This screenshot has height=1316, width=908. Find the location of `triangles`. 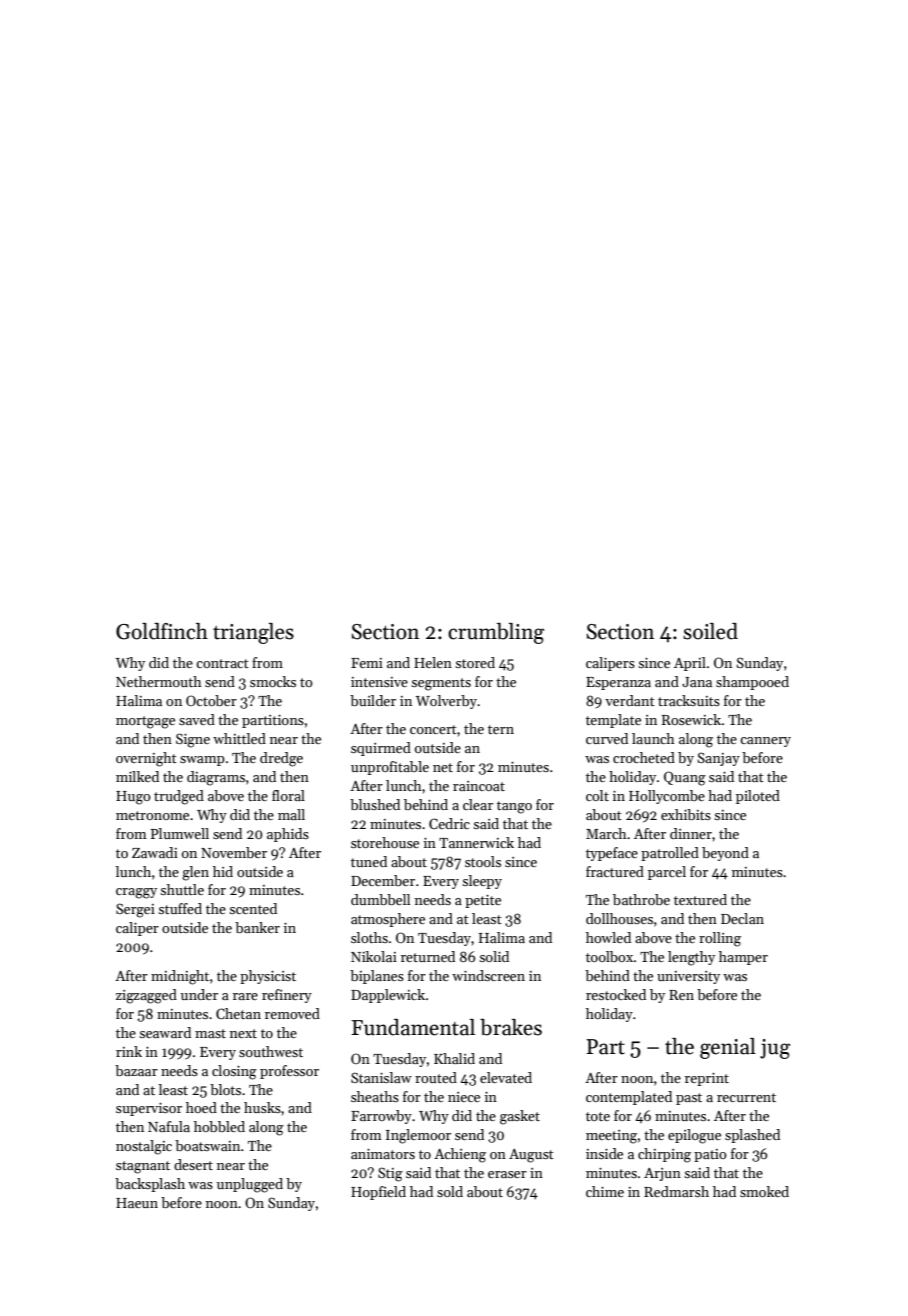

triangles is located at coordinates (253, 633).
